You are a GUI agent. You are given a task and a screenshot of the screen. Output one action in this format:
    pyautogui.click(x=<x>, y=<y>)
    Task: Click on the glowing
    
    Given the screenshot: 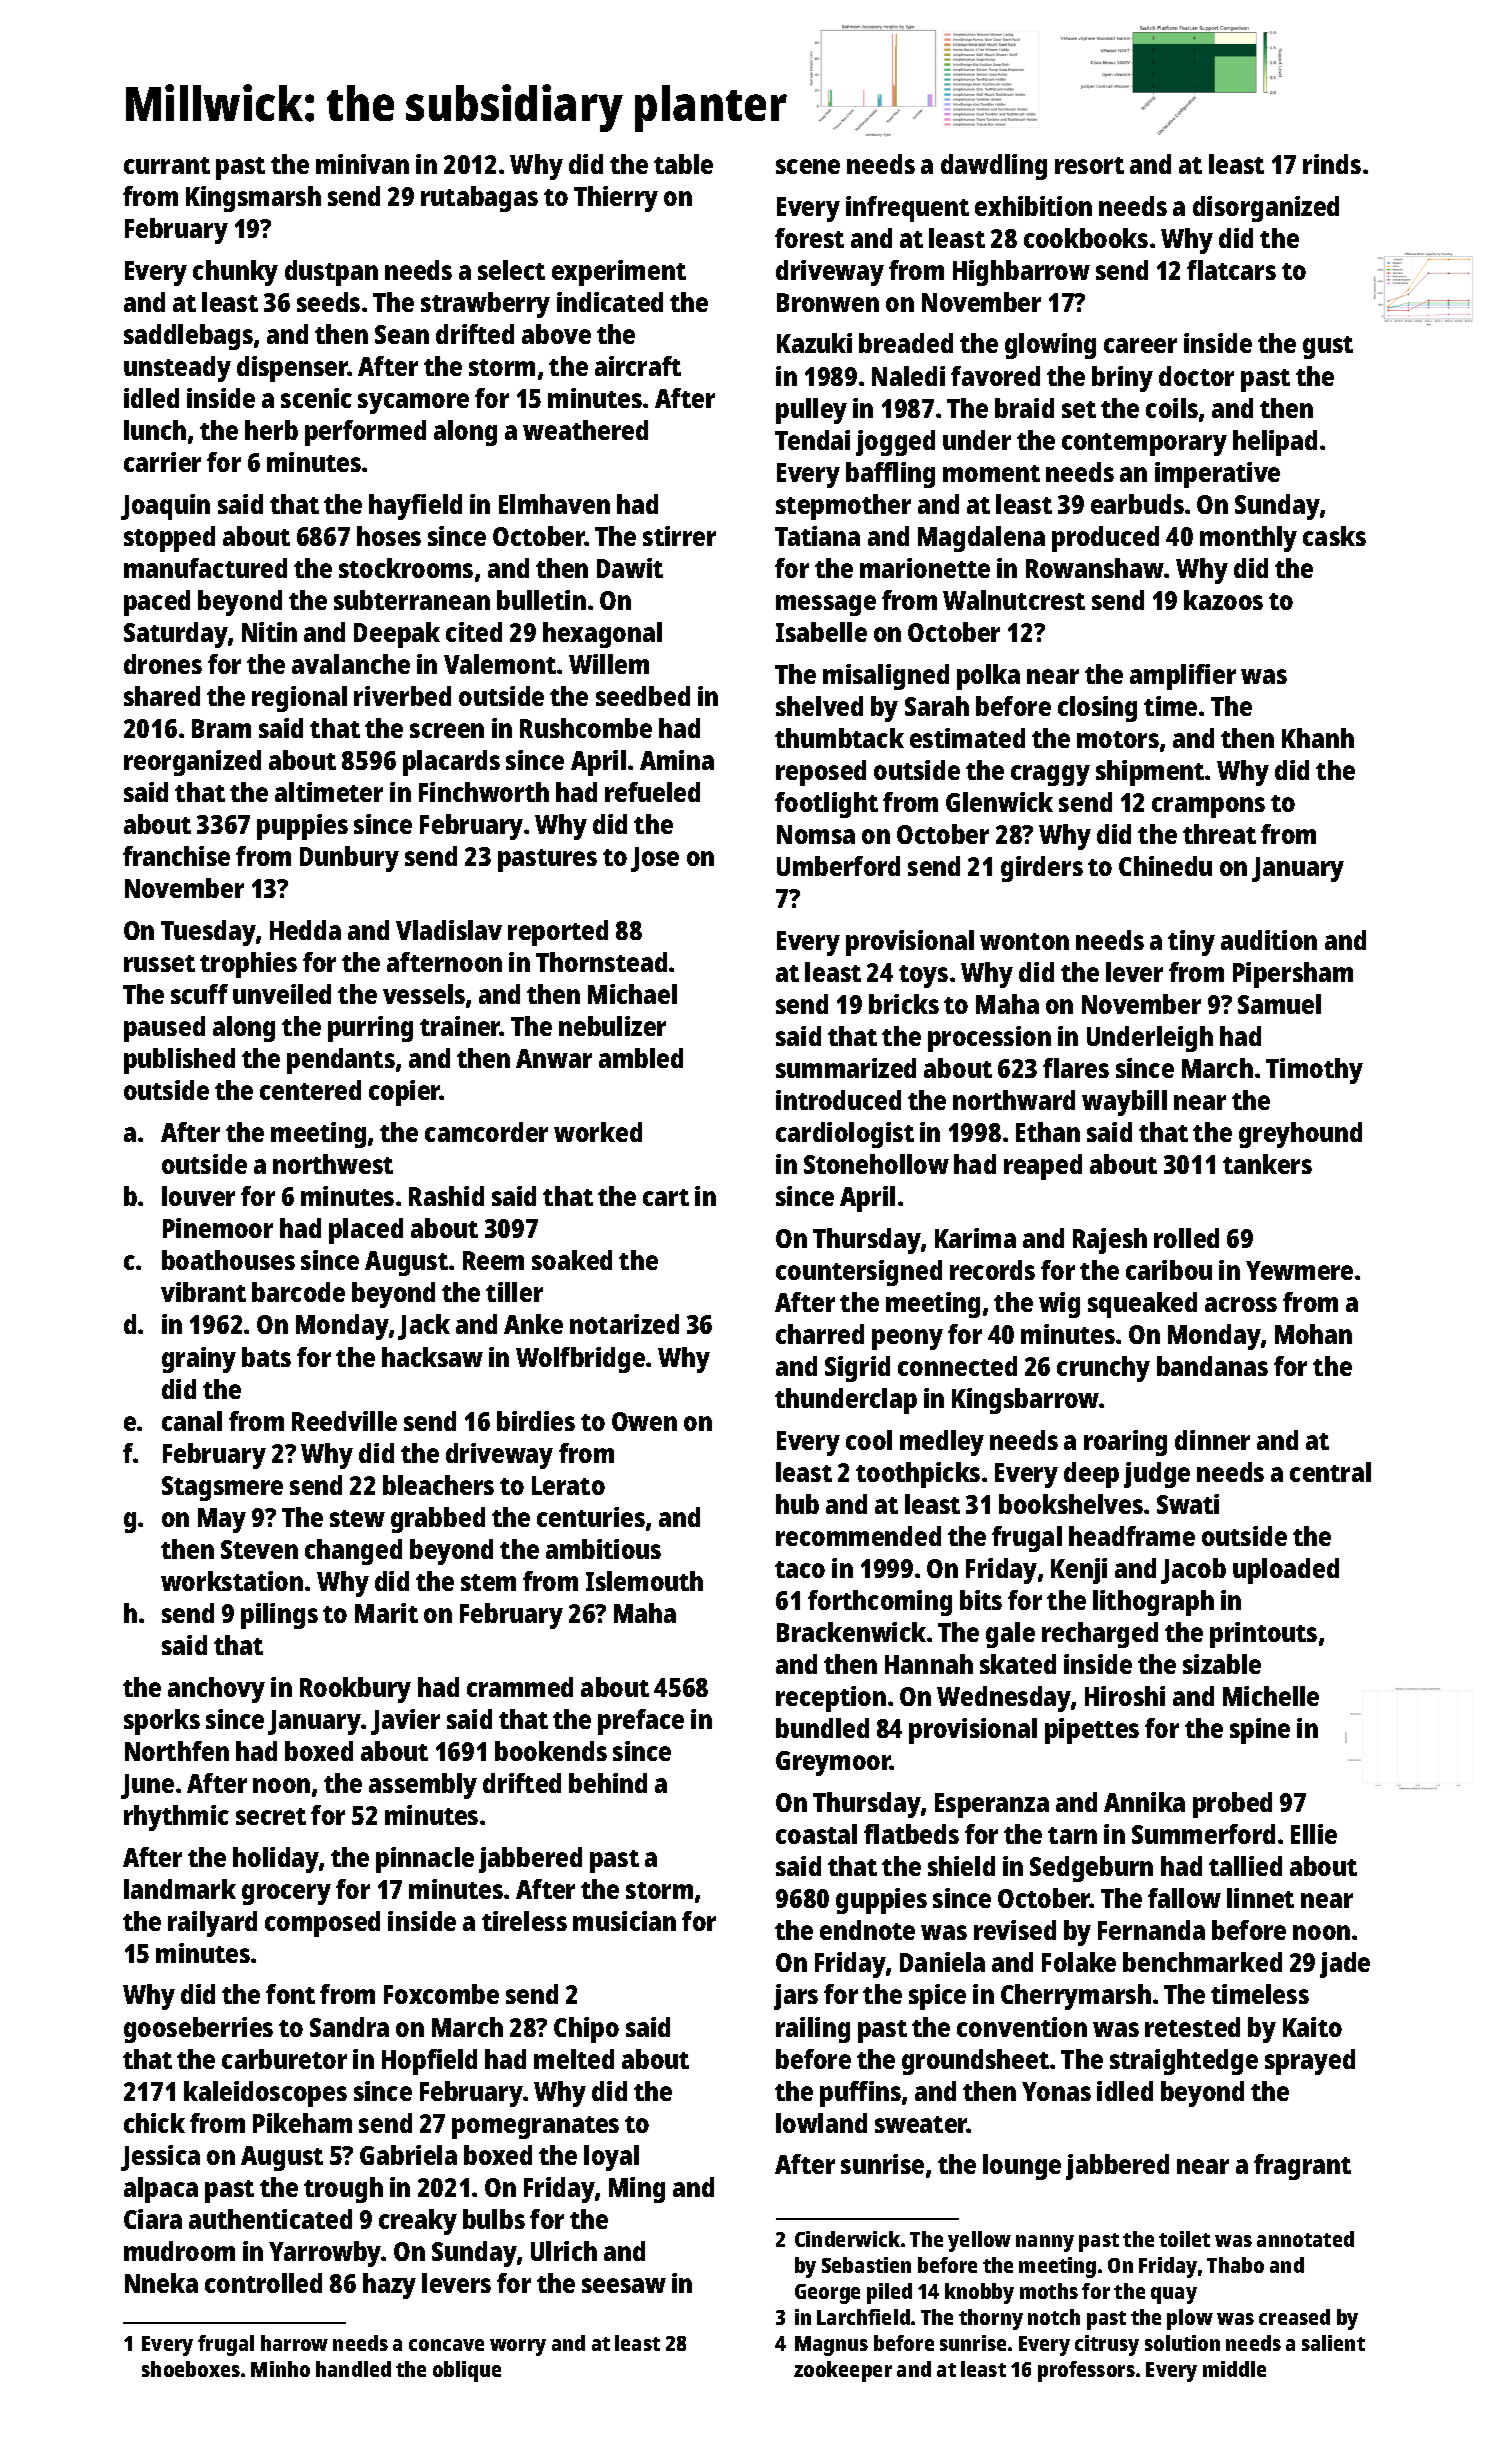 What is the action you would take?
    pyautogui.click(x=1050, y=346)
